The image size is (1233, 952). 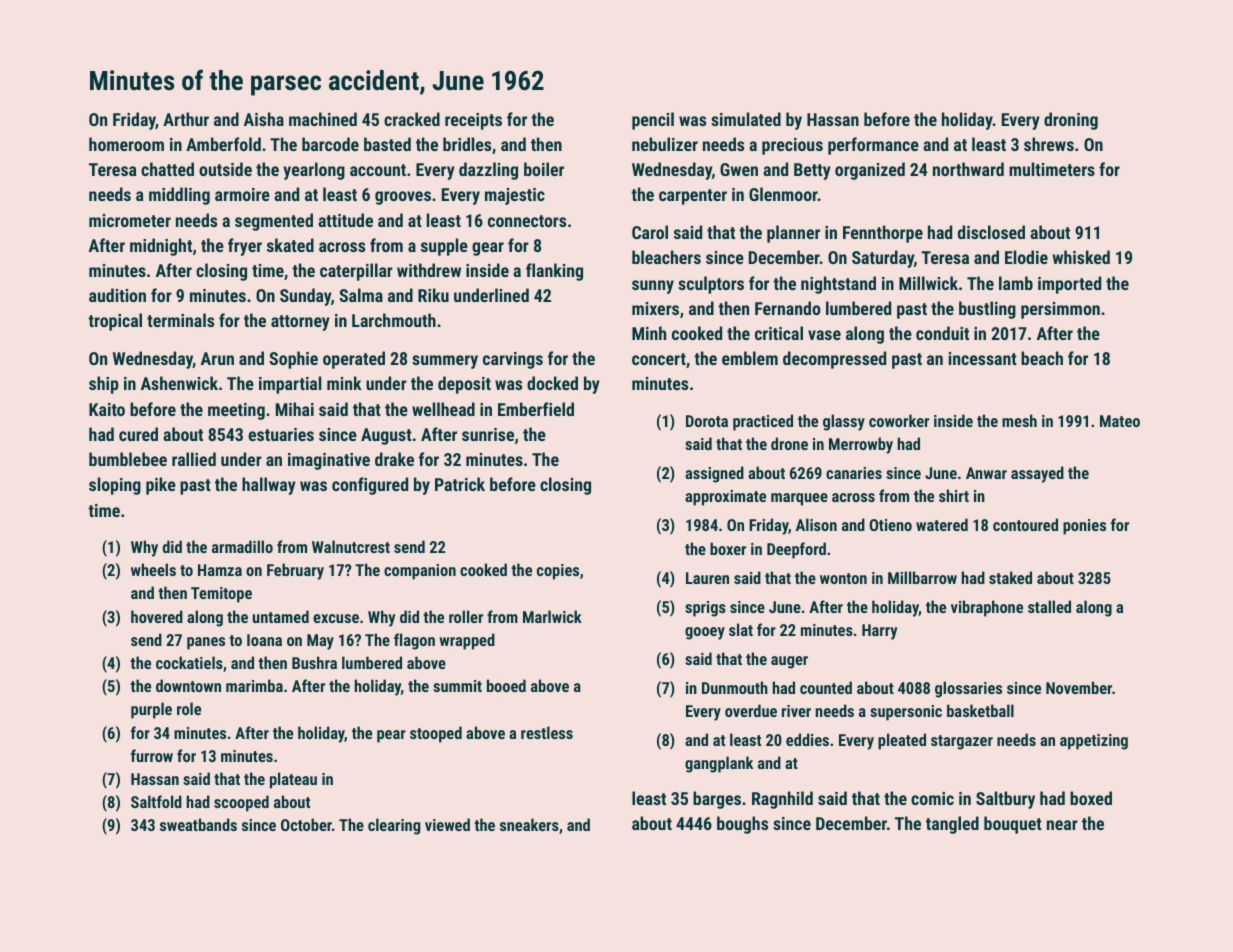 I want to click on northward, so click(x=968, y=169).
